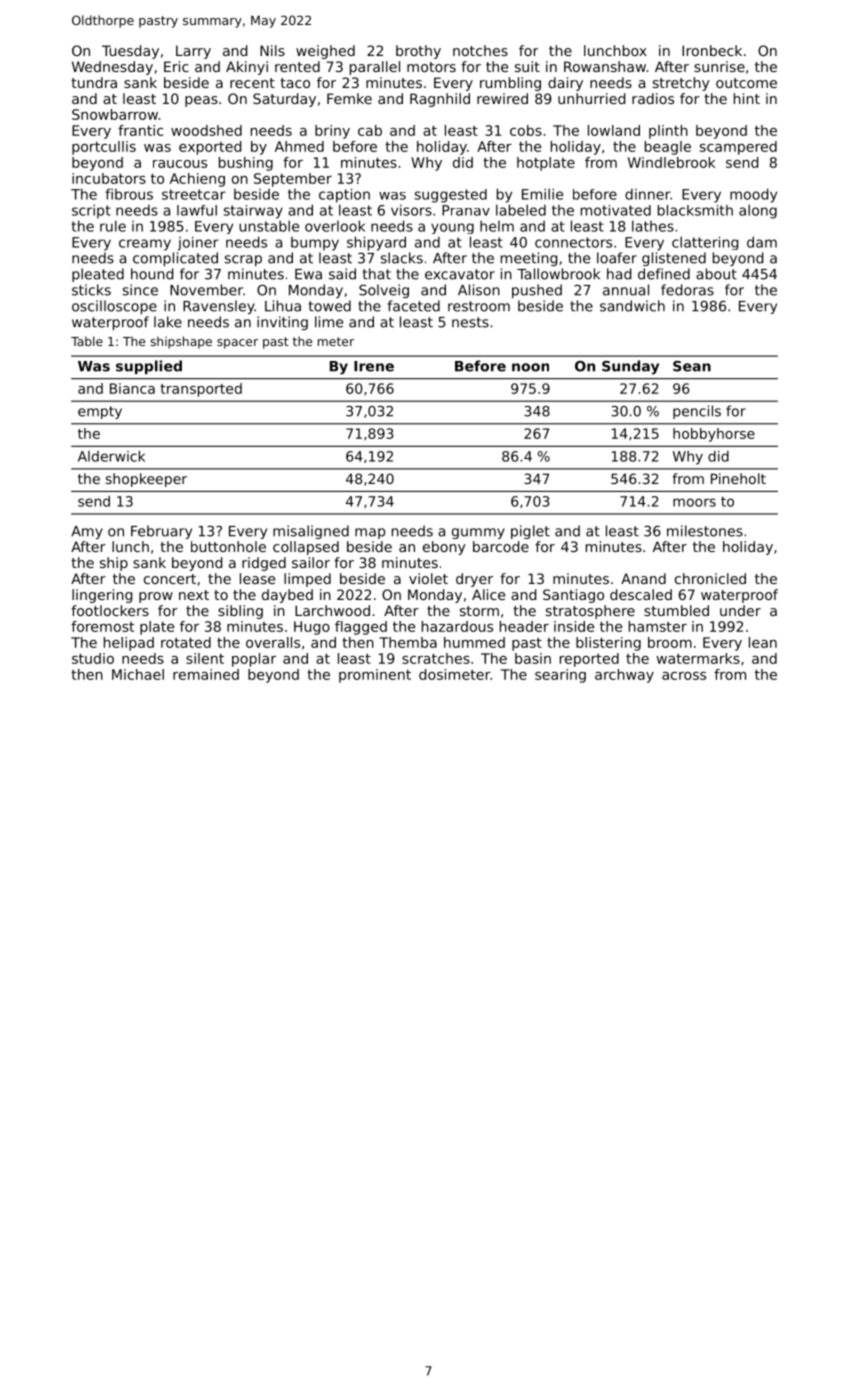 This document has height=1400, width=849. What do you see at coordinates (156, 597) in the document?
I see `prow` at bounding box center [156, 597].
